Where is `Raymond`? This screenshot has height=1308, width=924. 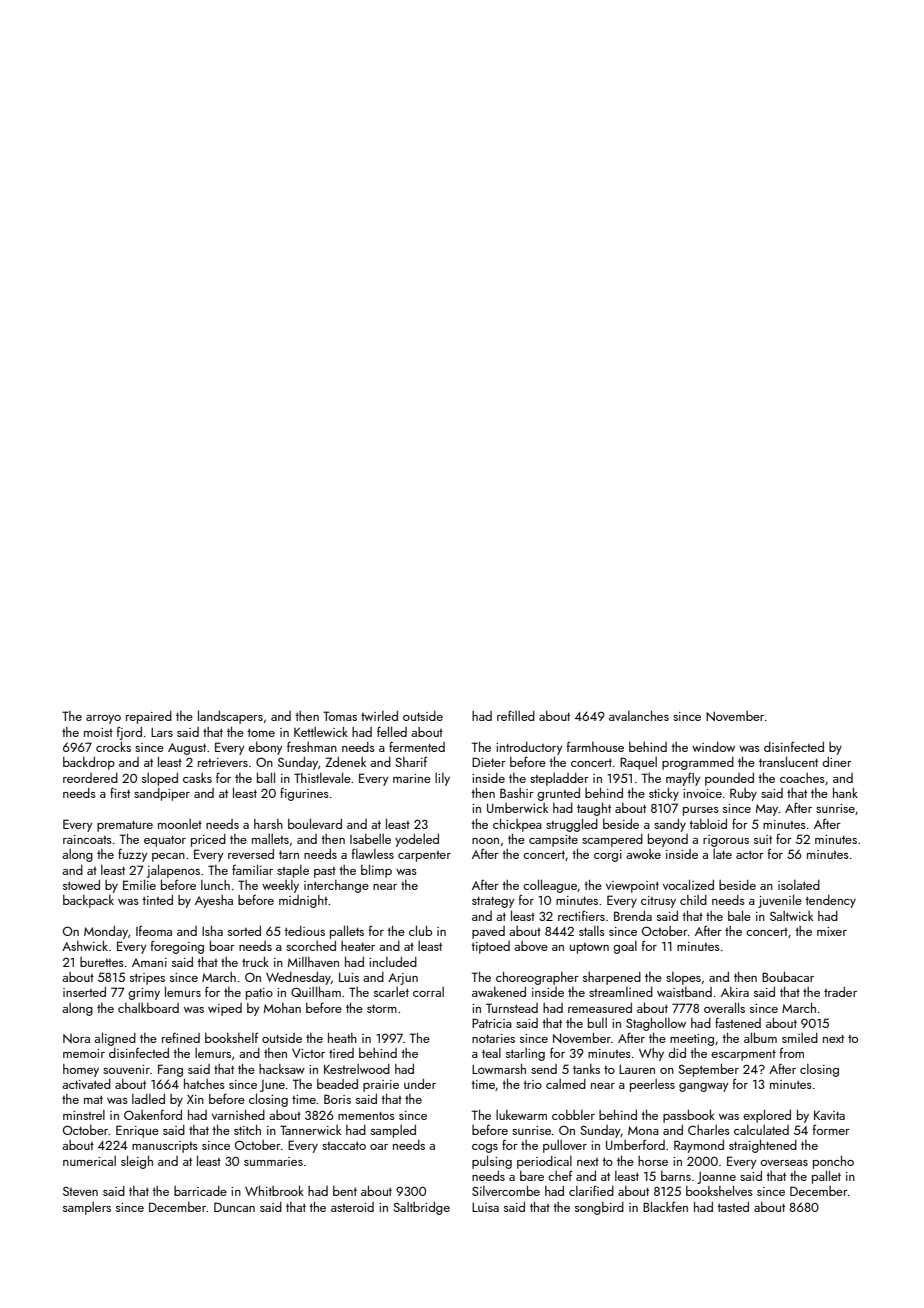 Raymond is located at coordinates (699, 1146).
